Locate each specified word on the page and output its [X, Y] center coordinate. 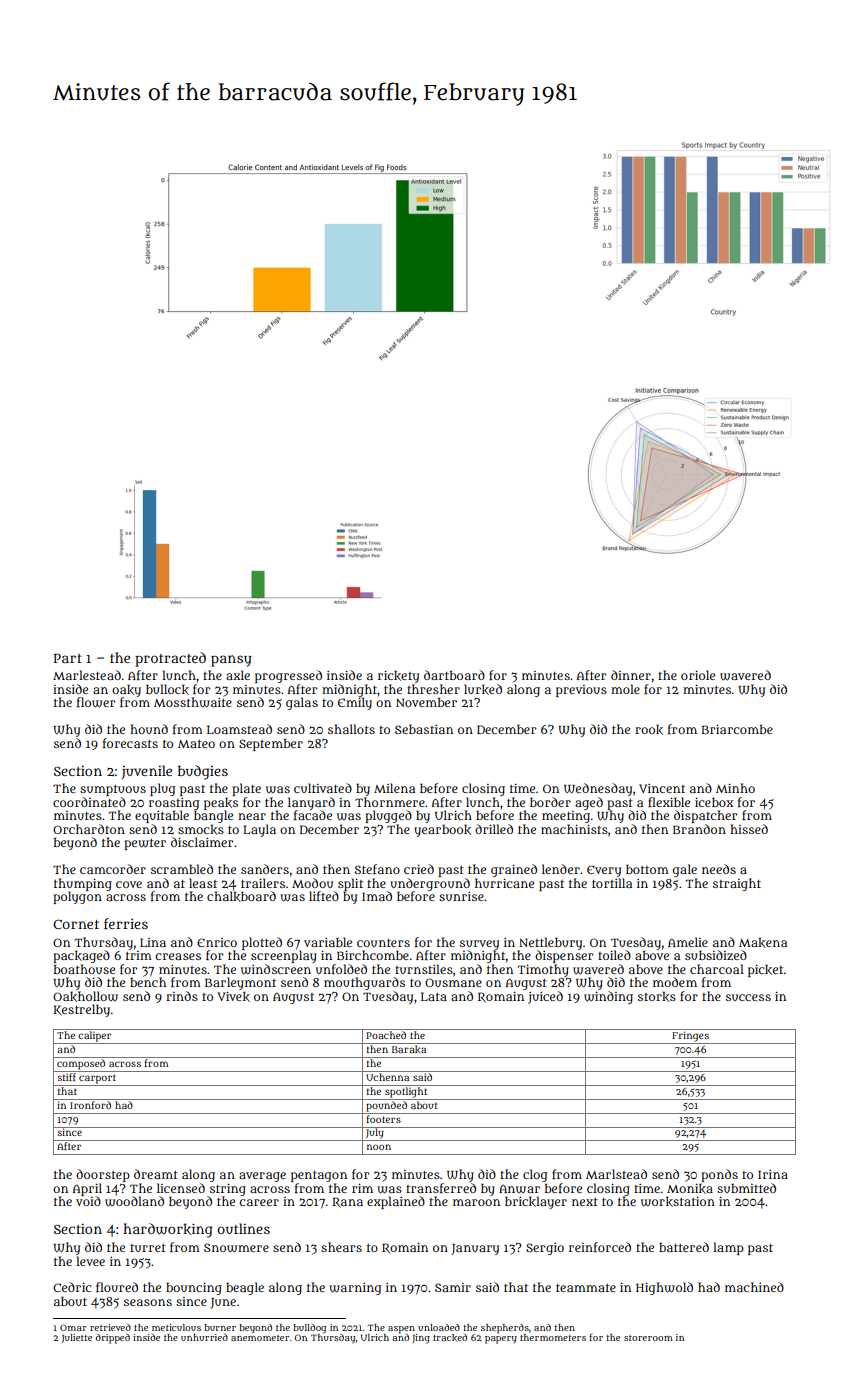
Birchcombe [373, 955]
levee [90, 1261]
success [748, 997]
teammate [586, 1288]
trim [139, 955]
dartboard [454, 675]
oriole [698, 675]
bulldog [309, 1328]
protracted [170, 659]
